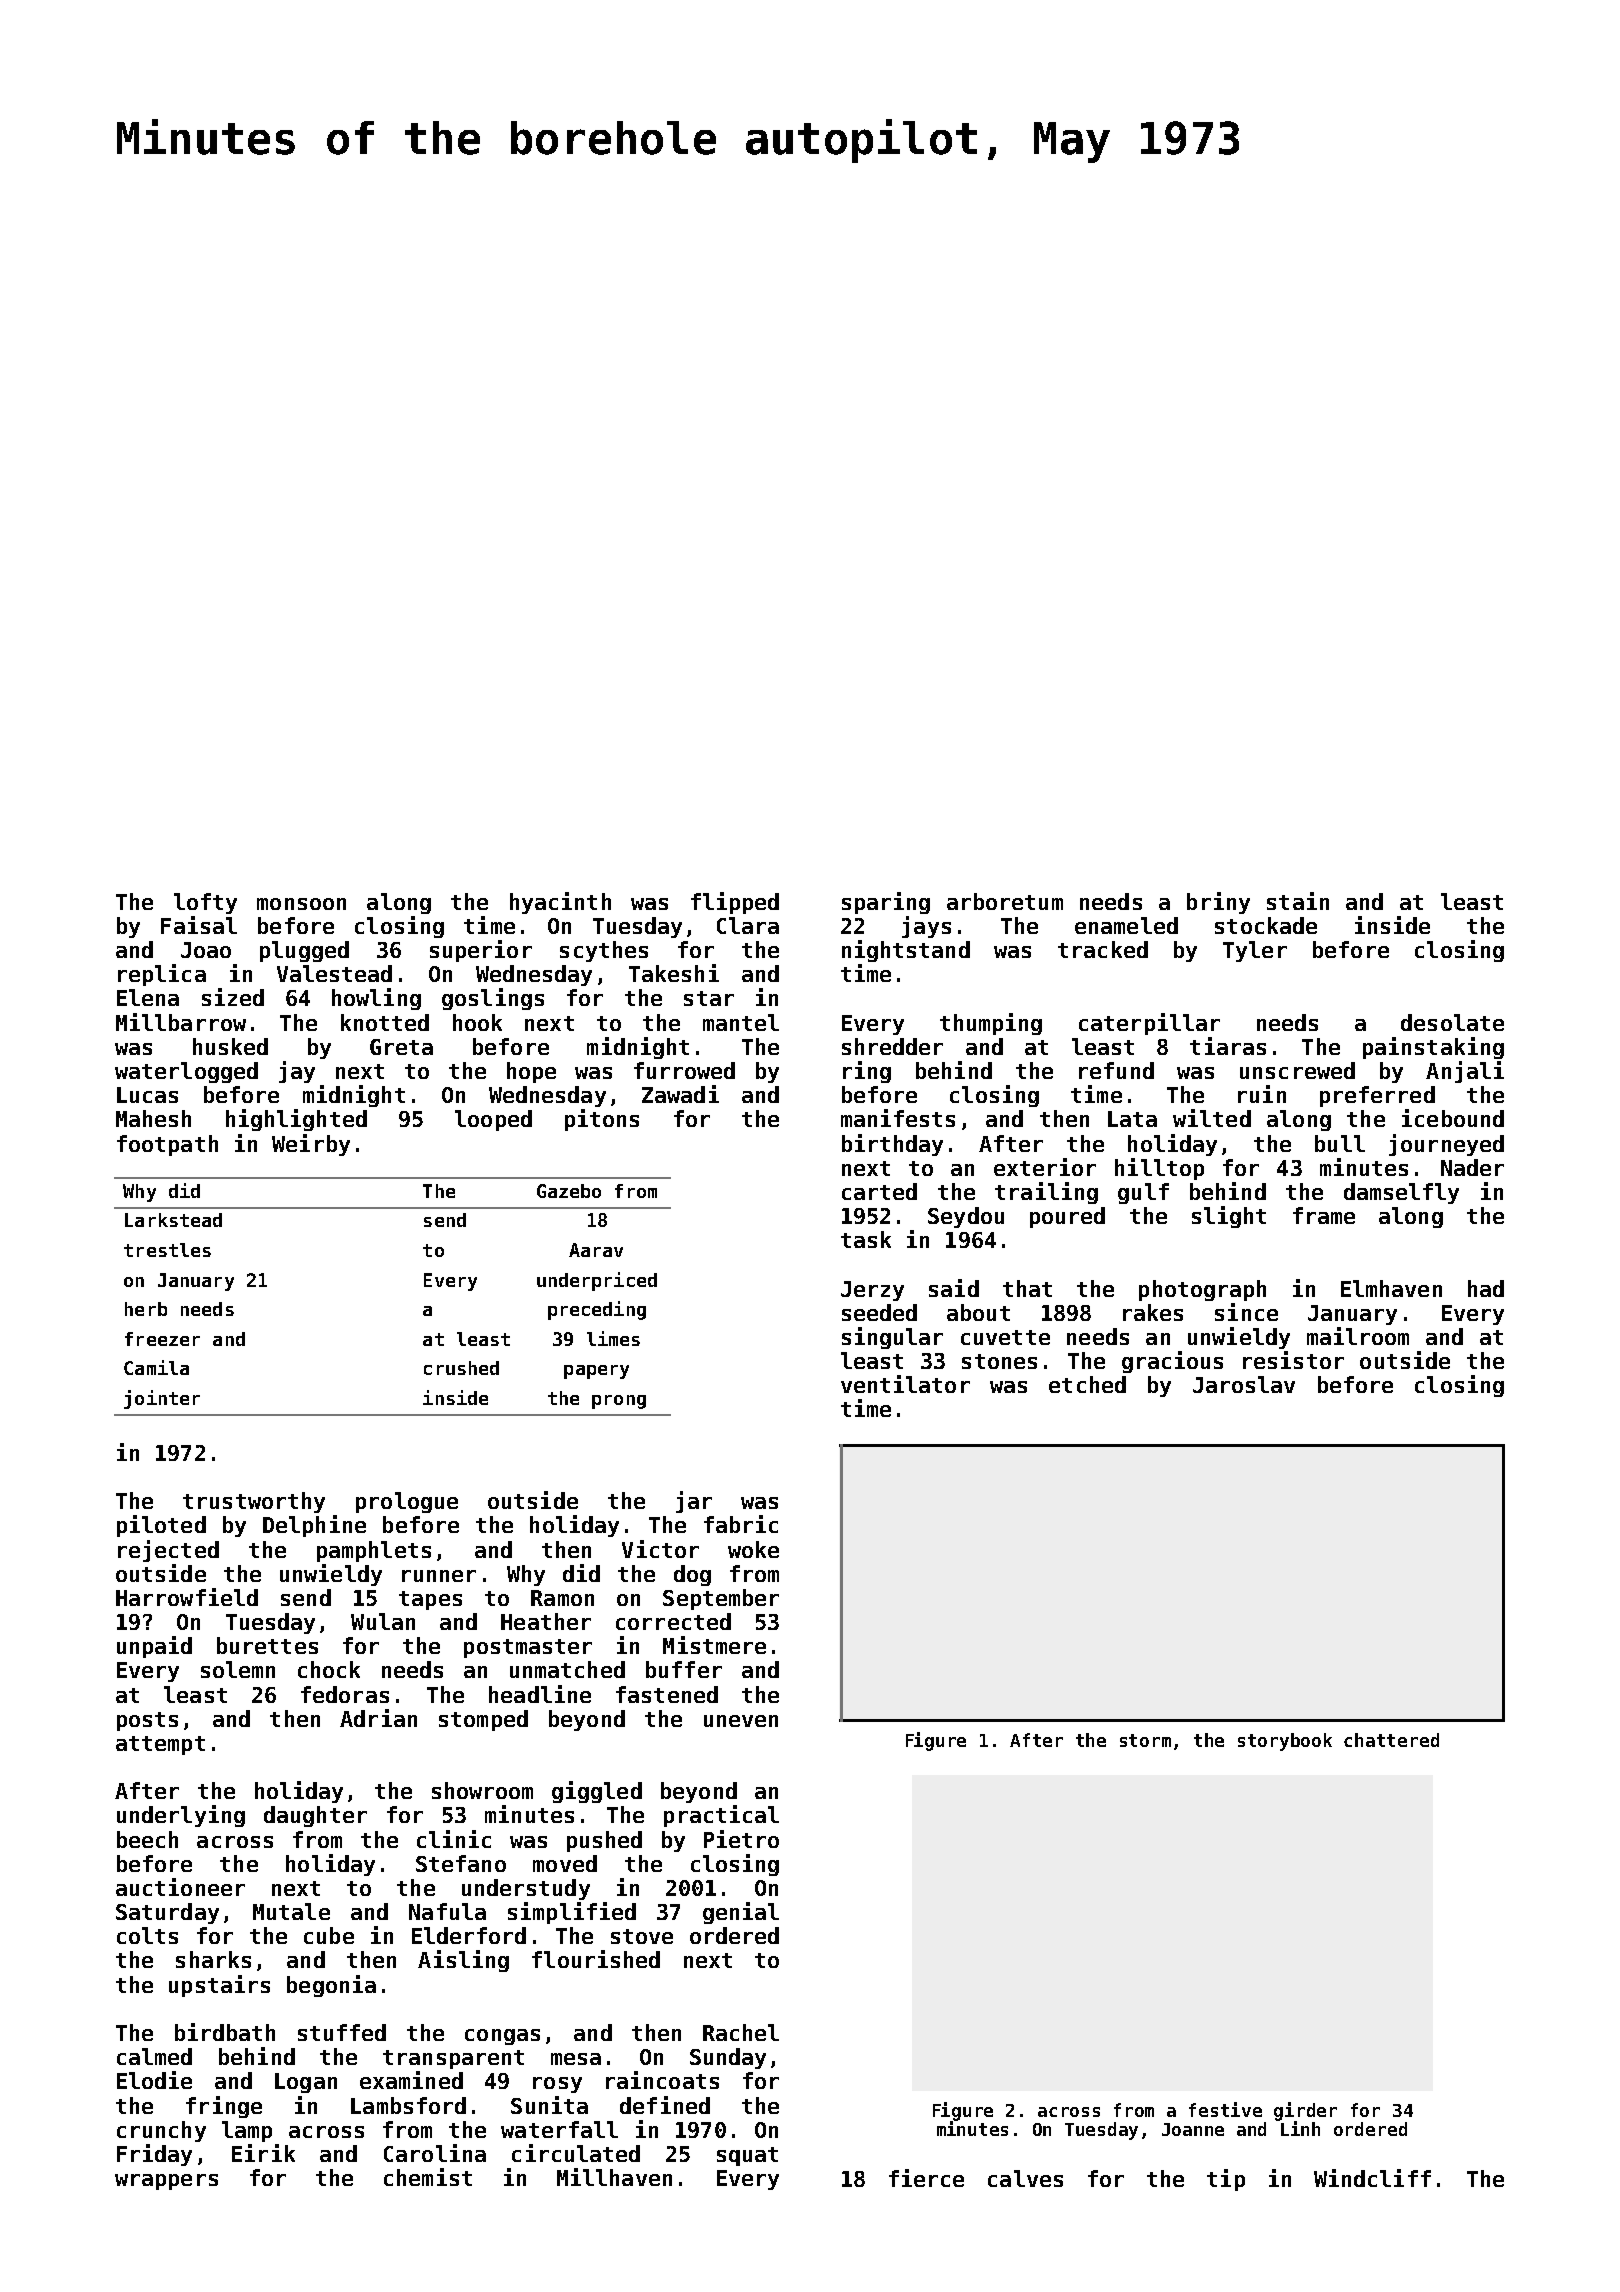 This screenshot has height=2292, width=1620. Describe the element at coordinates (741, 2032) in the screenshot. I see `Rachel` at that location.
